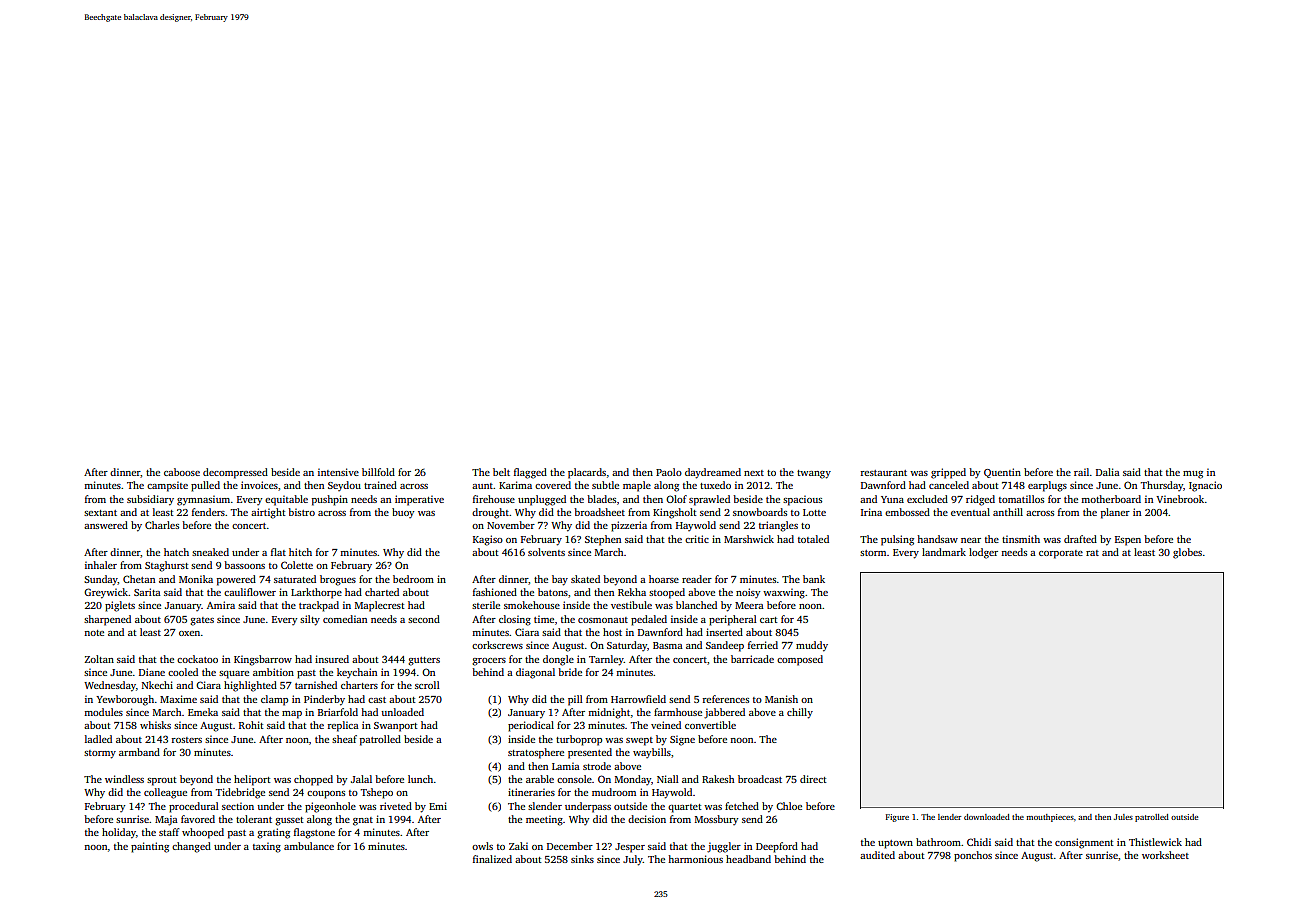 The image size is (1308, 924). I want to click on chilly, so click(800, 713).
